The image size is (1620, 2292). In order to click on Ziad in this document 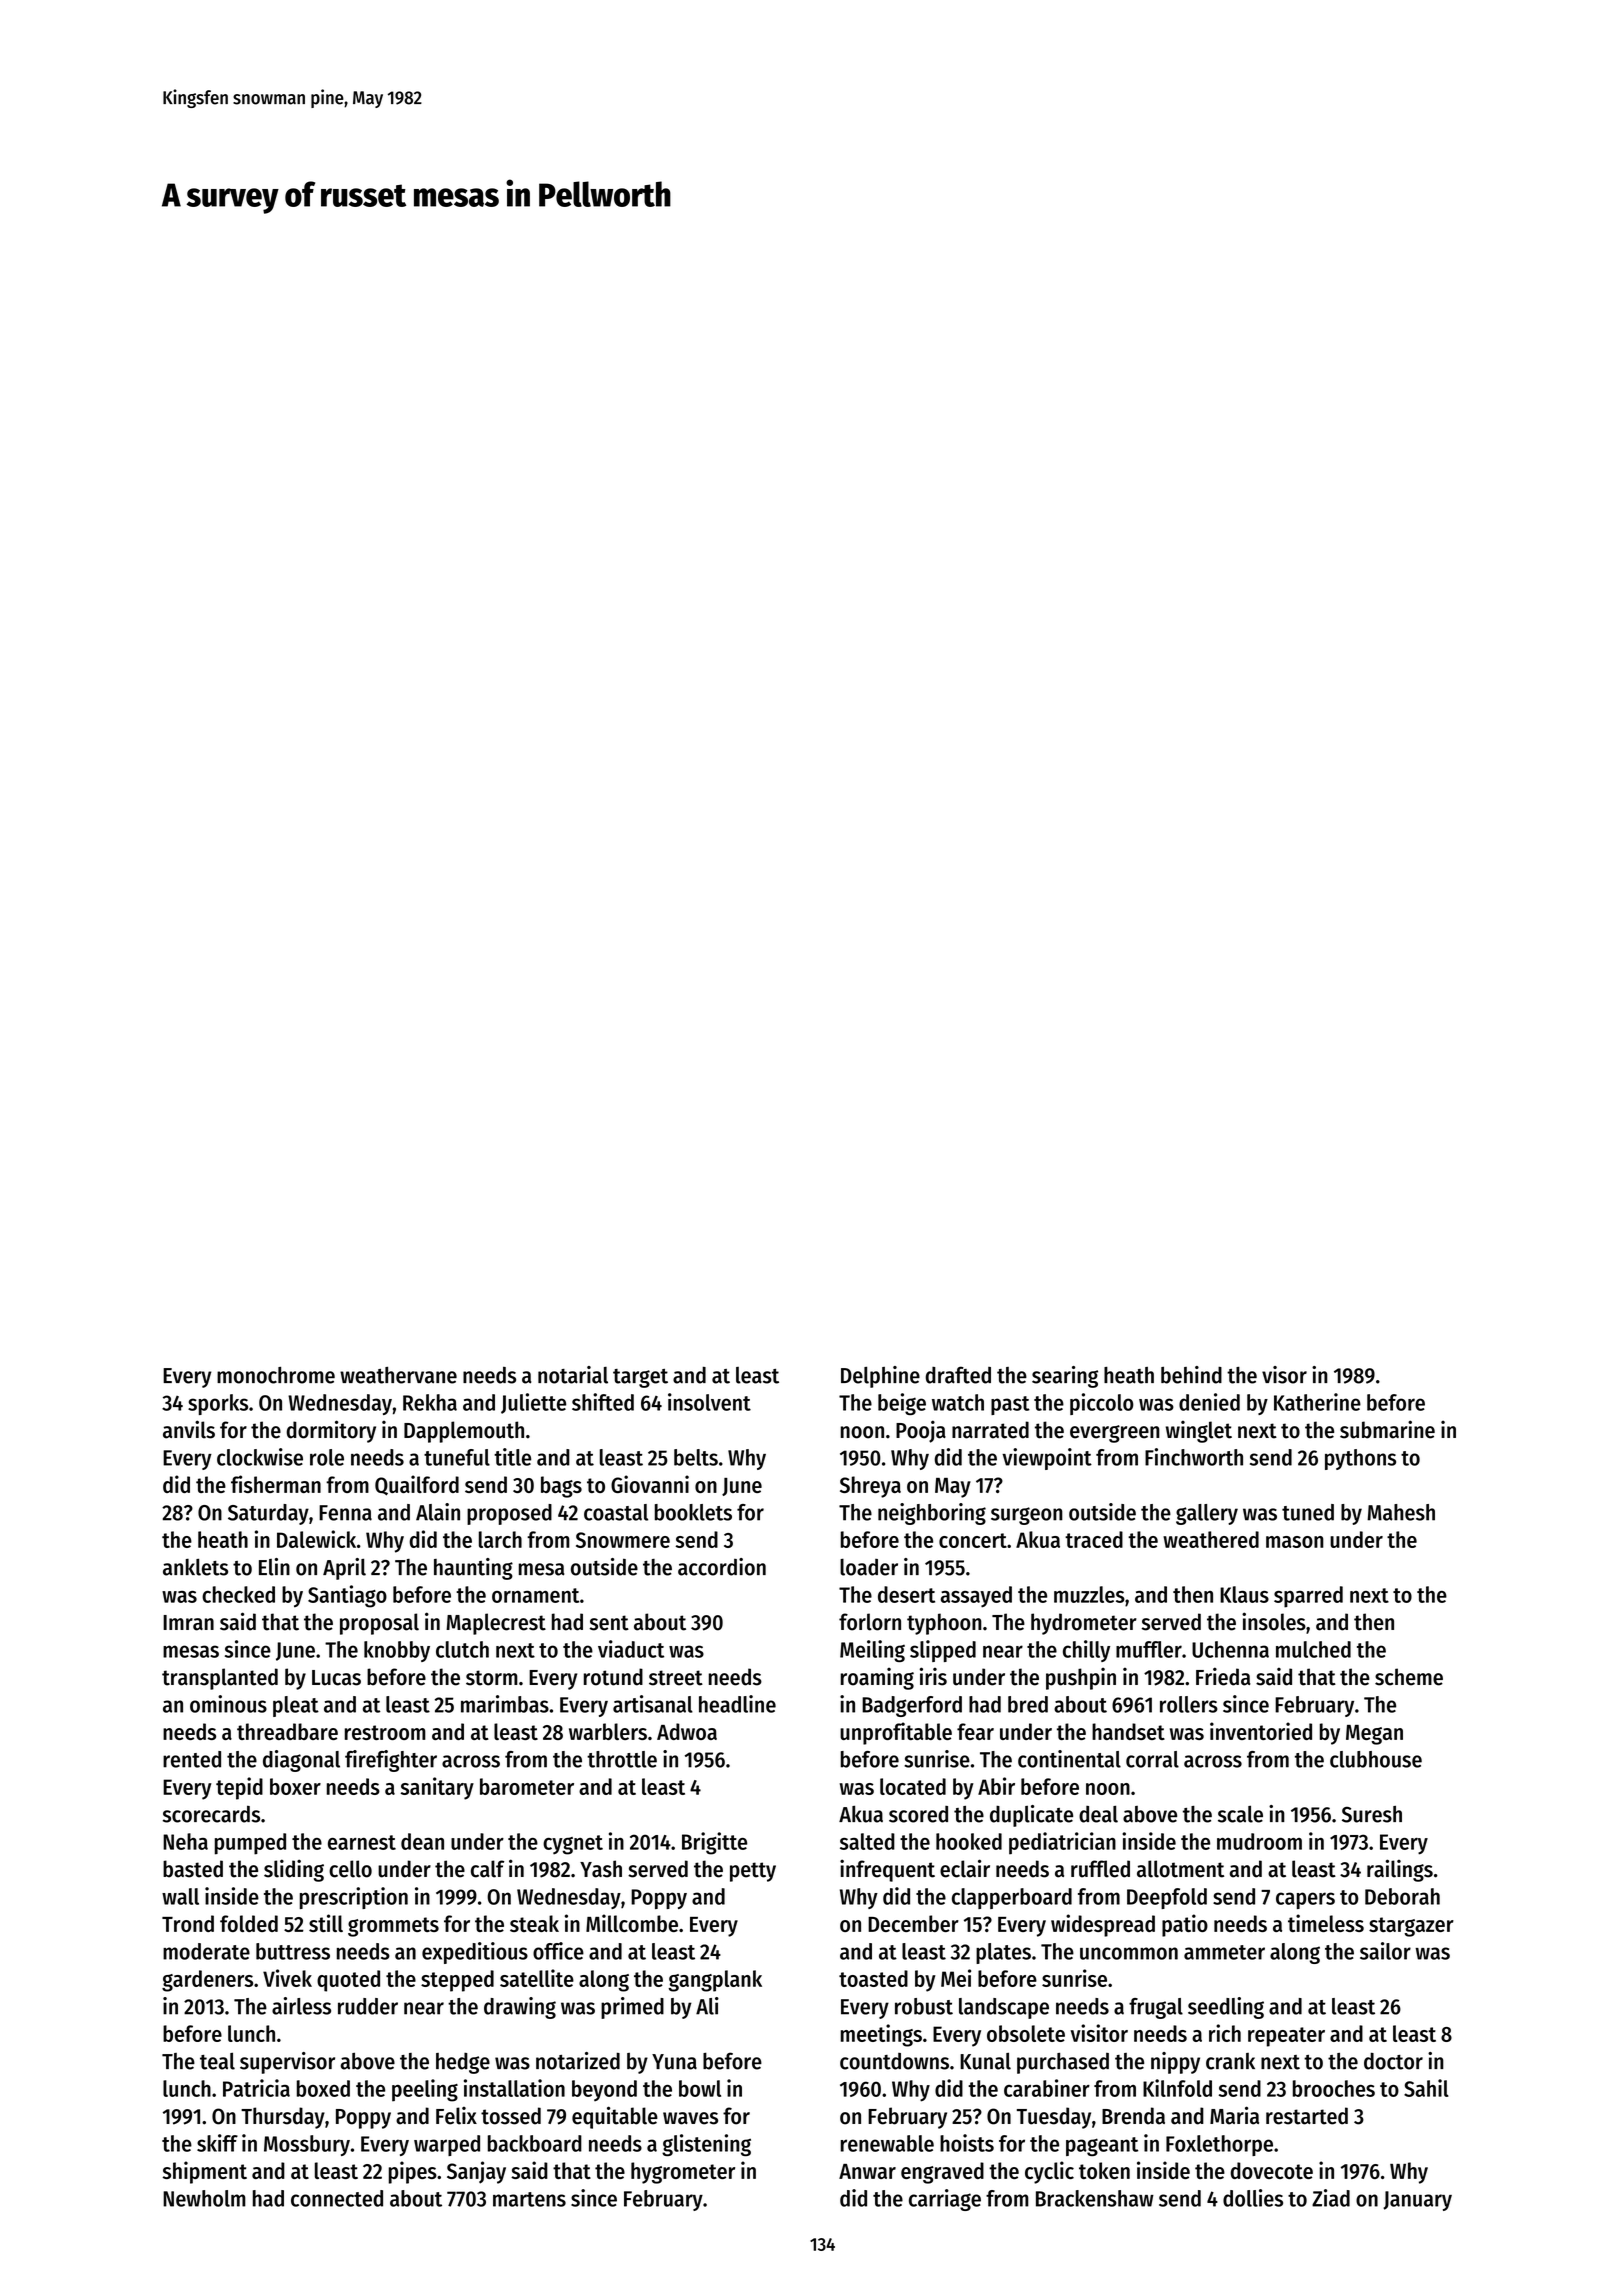, I will do `click(1331, 2198)`.
